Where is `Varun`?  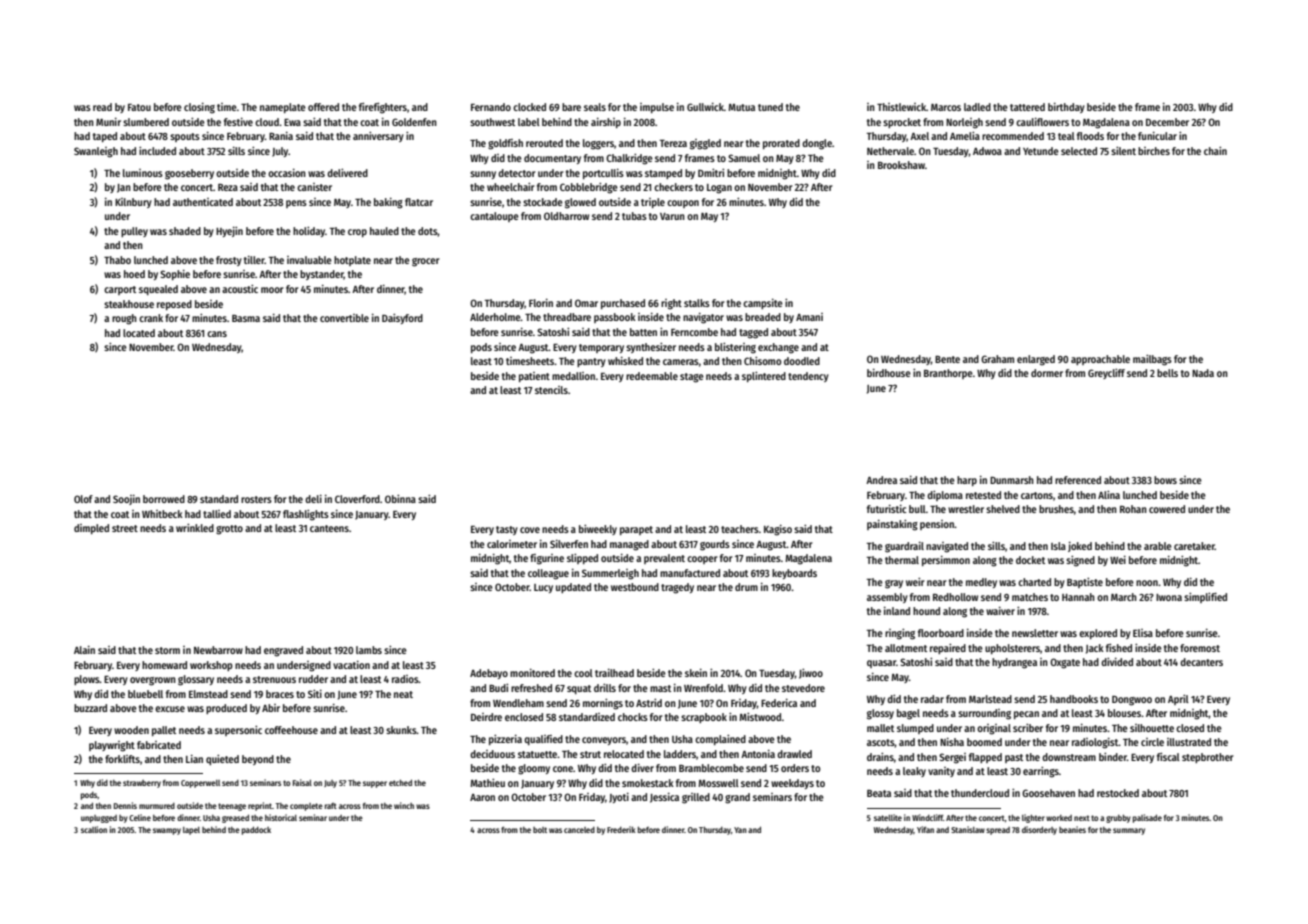
Varun is located at coordinates (672, 216).
